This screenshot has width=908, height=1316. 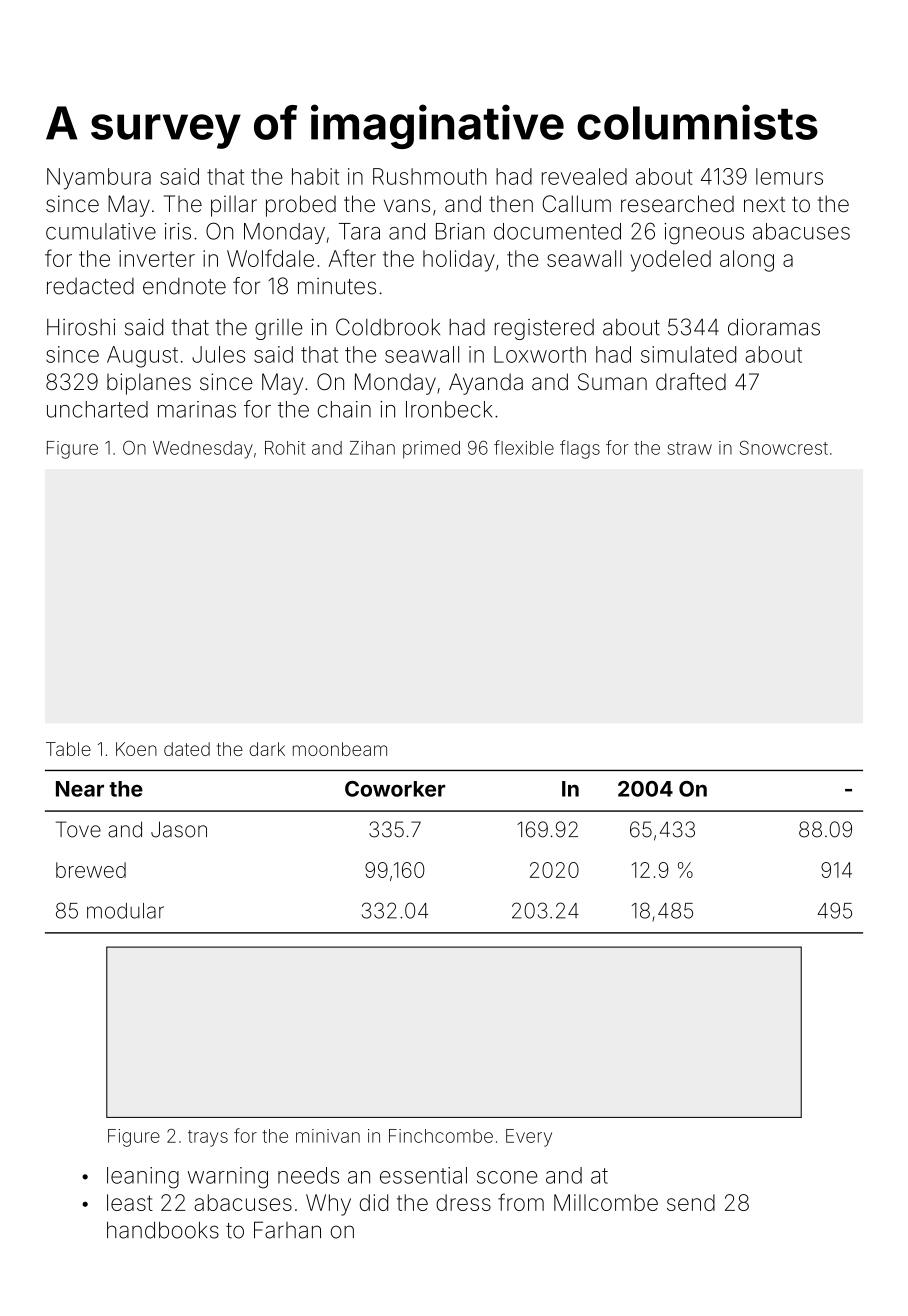 What do you see at coordinates (529, 1138) in the screenshot?
I see `Every` at bounding box center [529, 1138].
